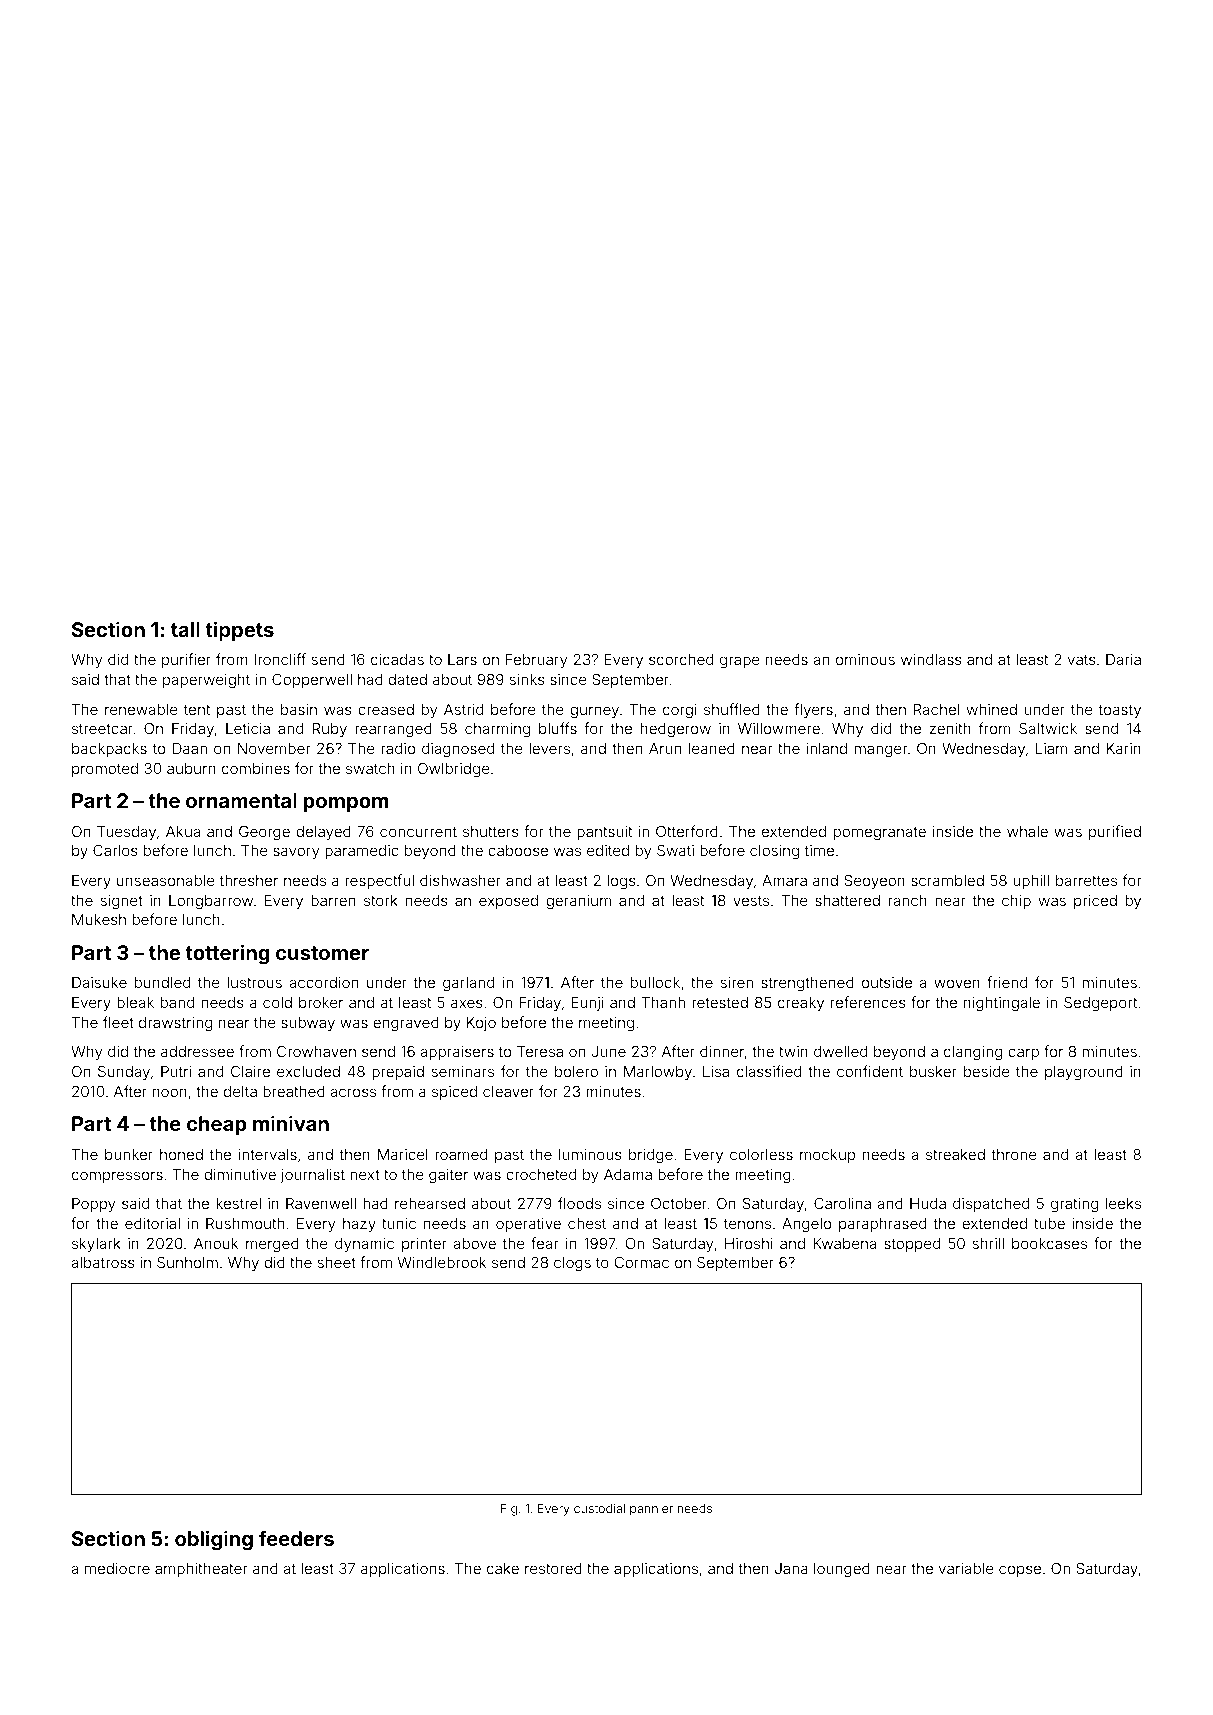  Describe the element at coordinates (201, 1570) in the image. I see `amphitheater` at that location.
